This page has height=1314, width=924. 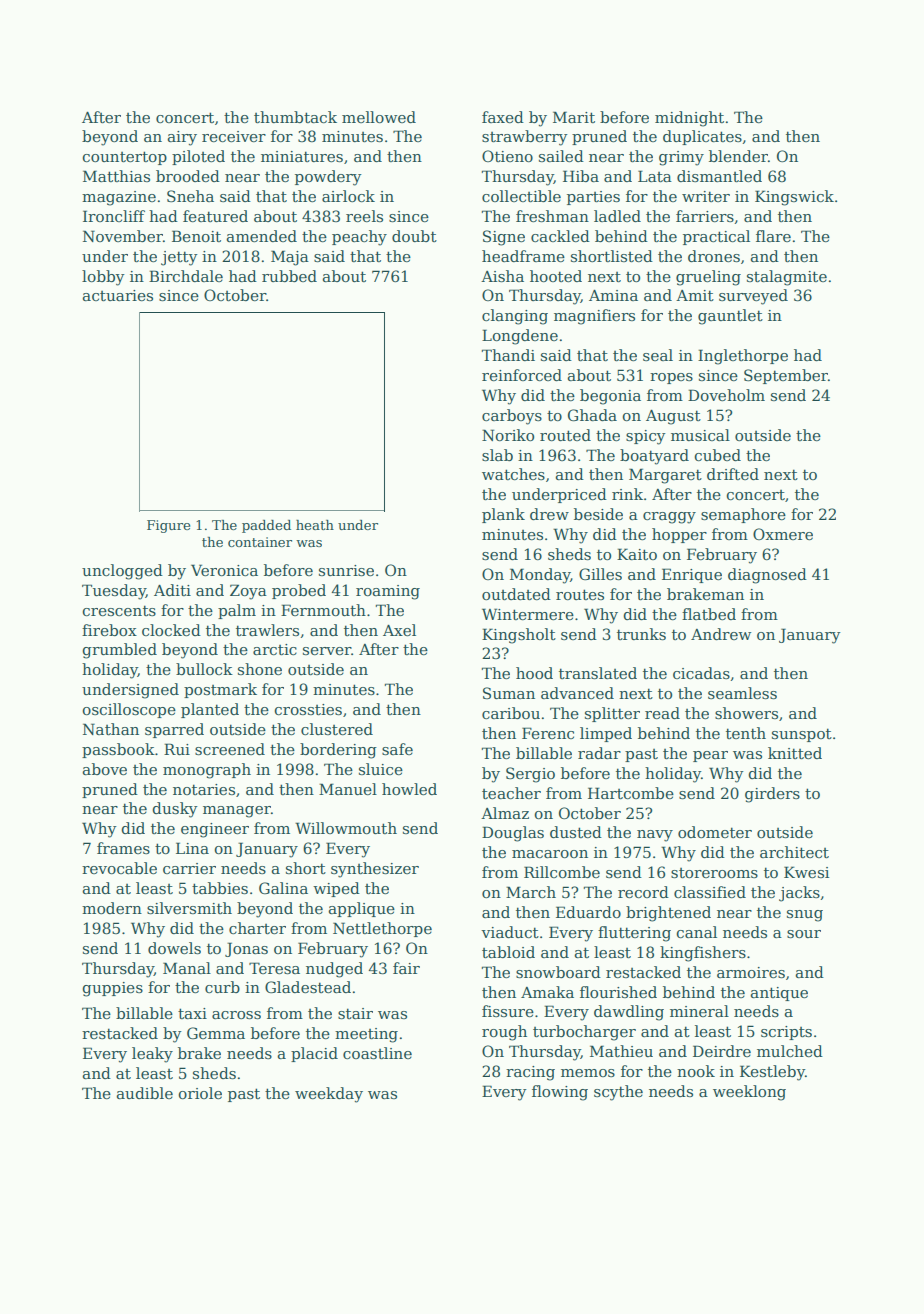 What do you see at coordinates (783, 534) in the page?
I see `Oxmere` at bounding box center [783, 534].
